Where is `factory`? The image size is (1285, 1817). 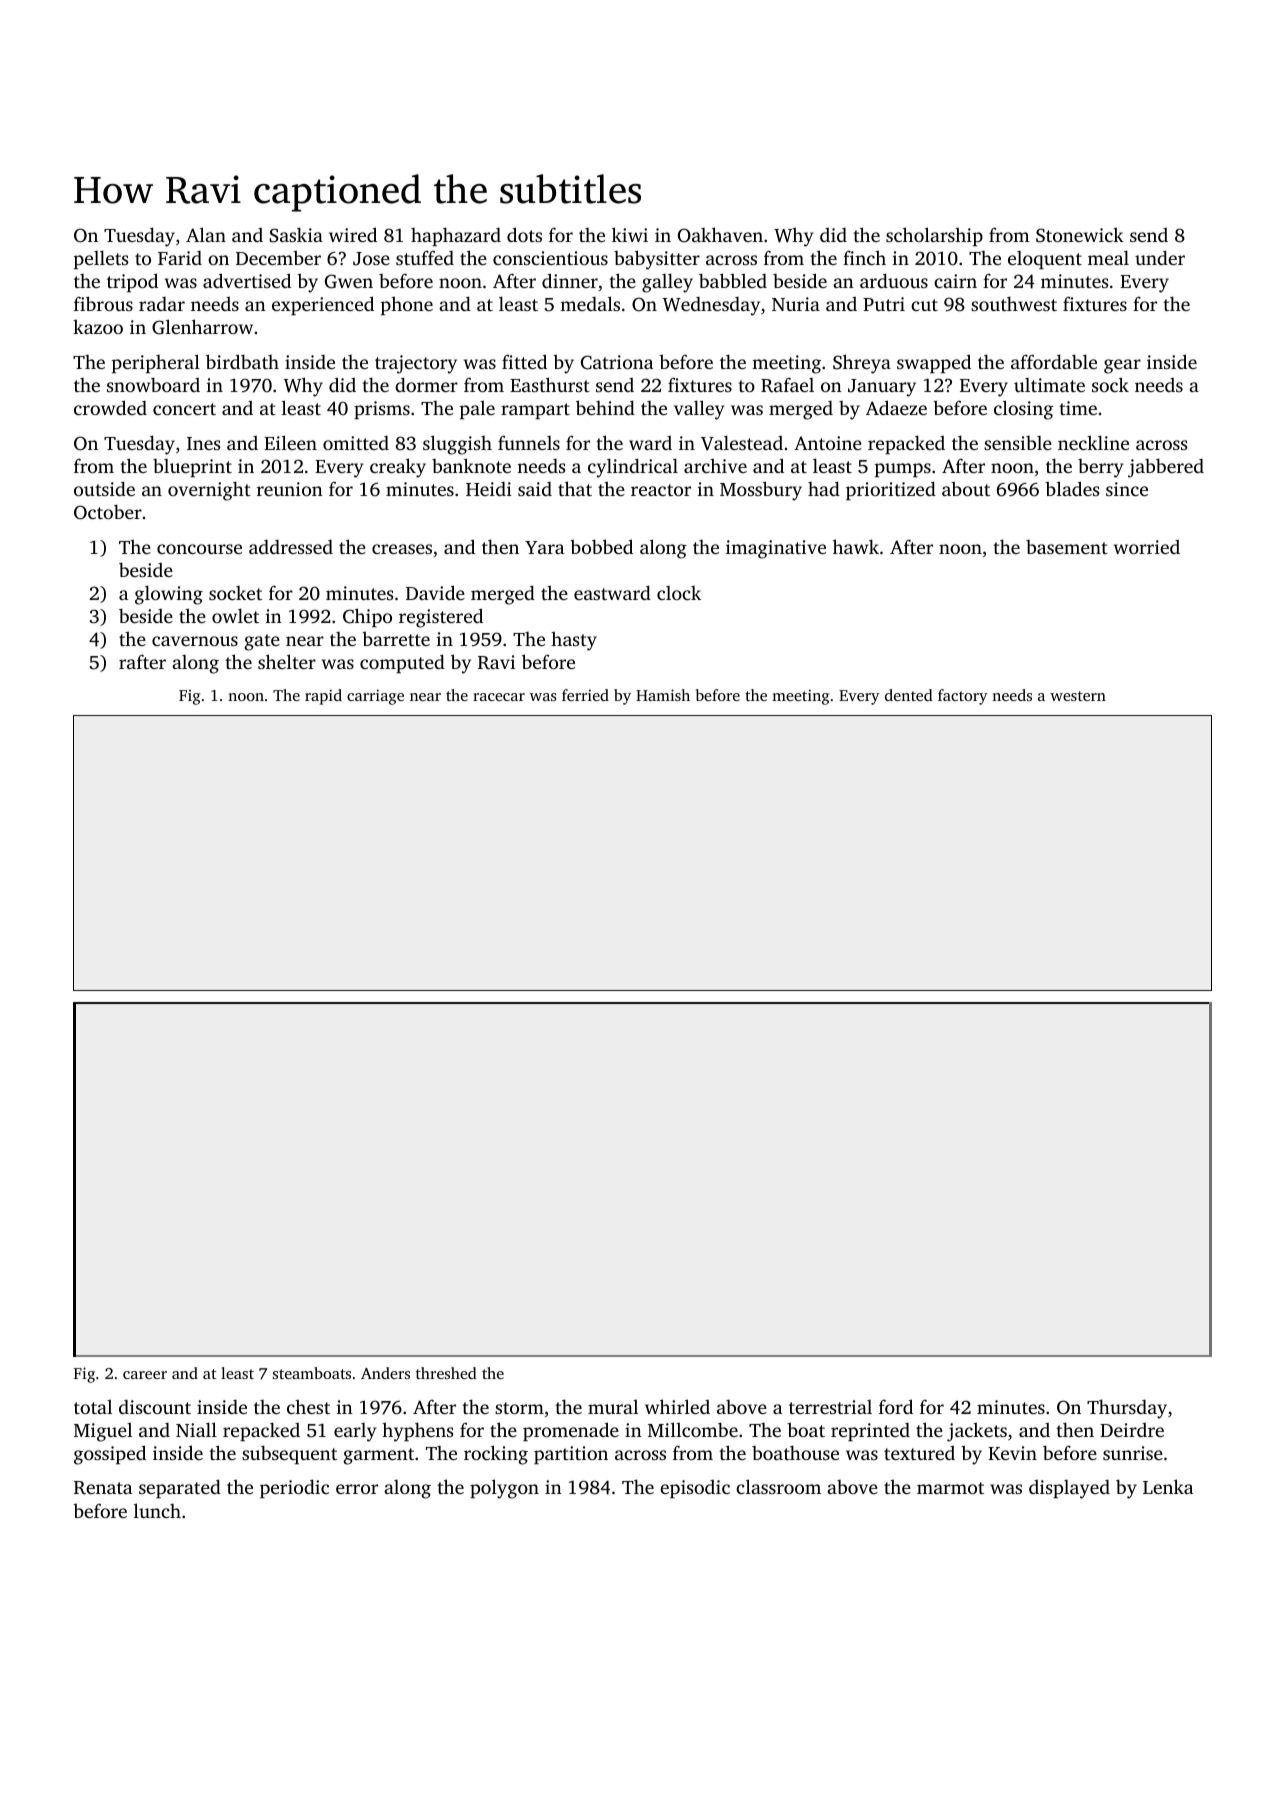
factory is located at coordinates (963, 697).
